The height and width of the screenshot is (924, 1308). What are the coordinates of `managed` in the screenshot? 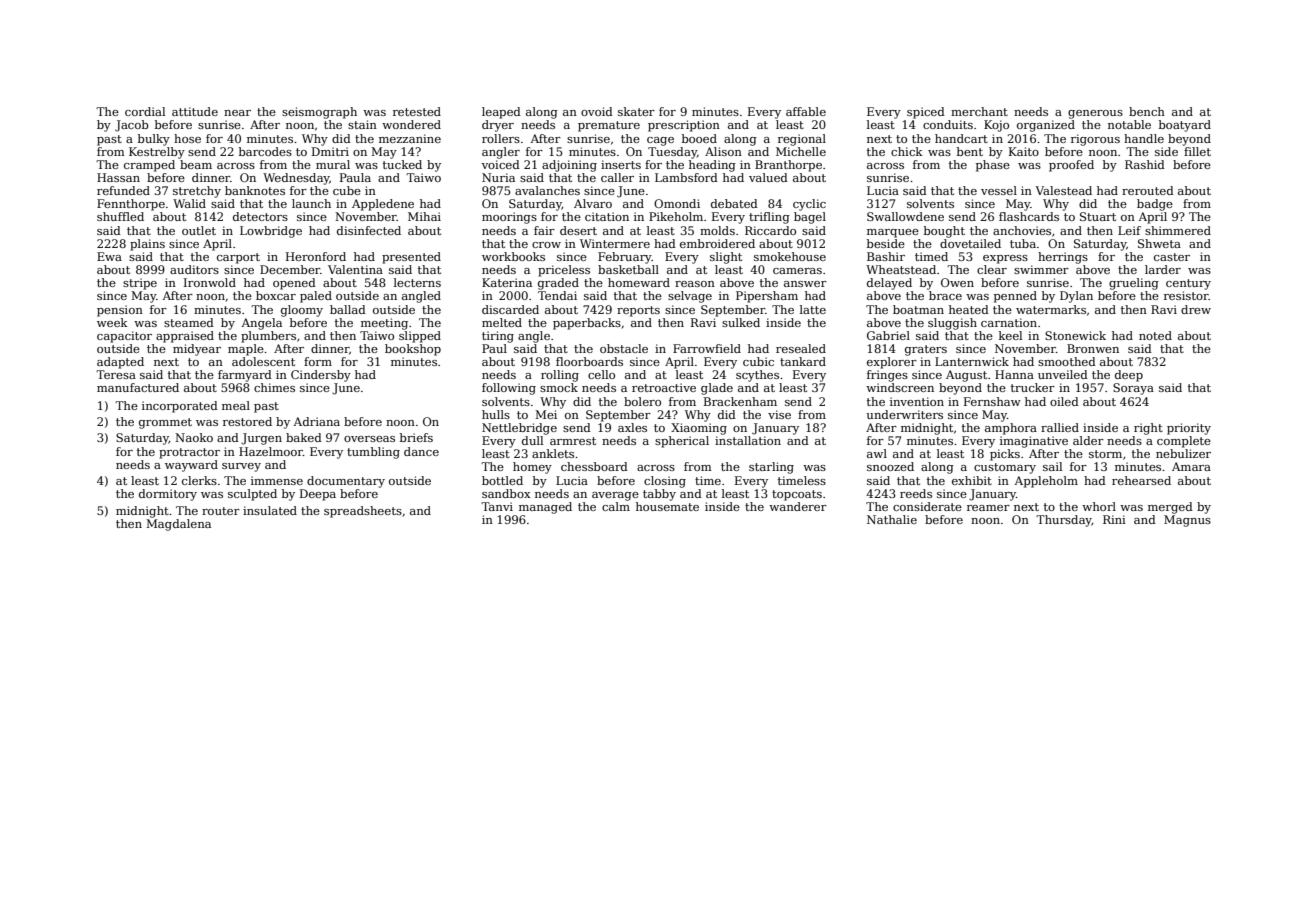 It's located at (545, 508).
